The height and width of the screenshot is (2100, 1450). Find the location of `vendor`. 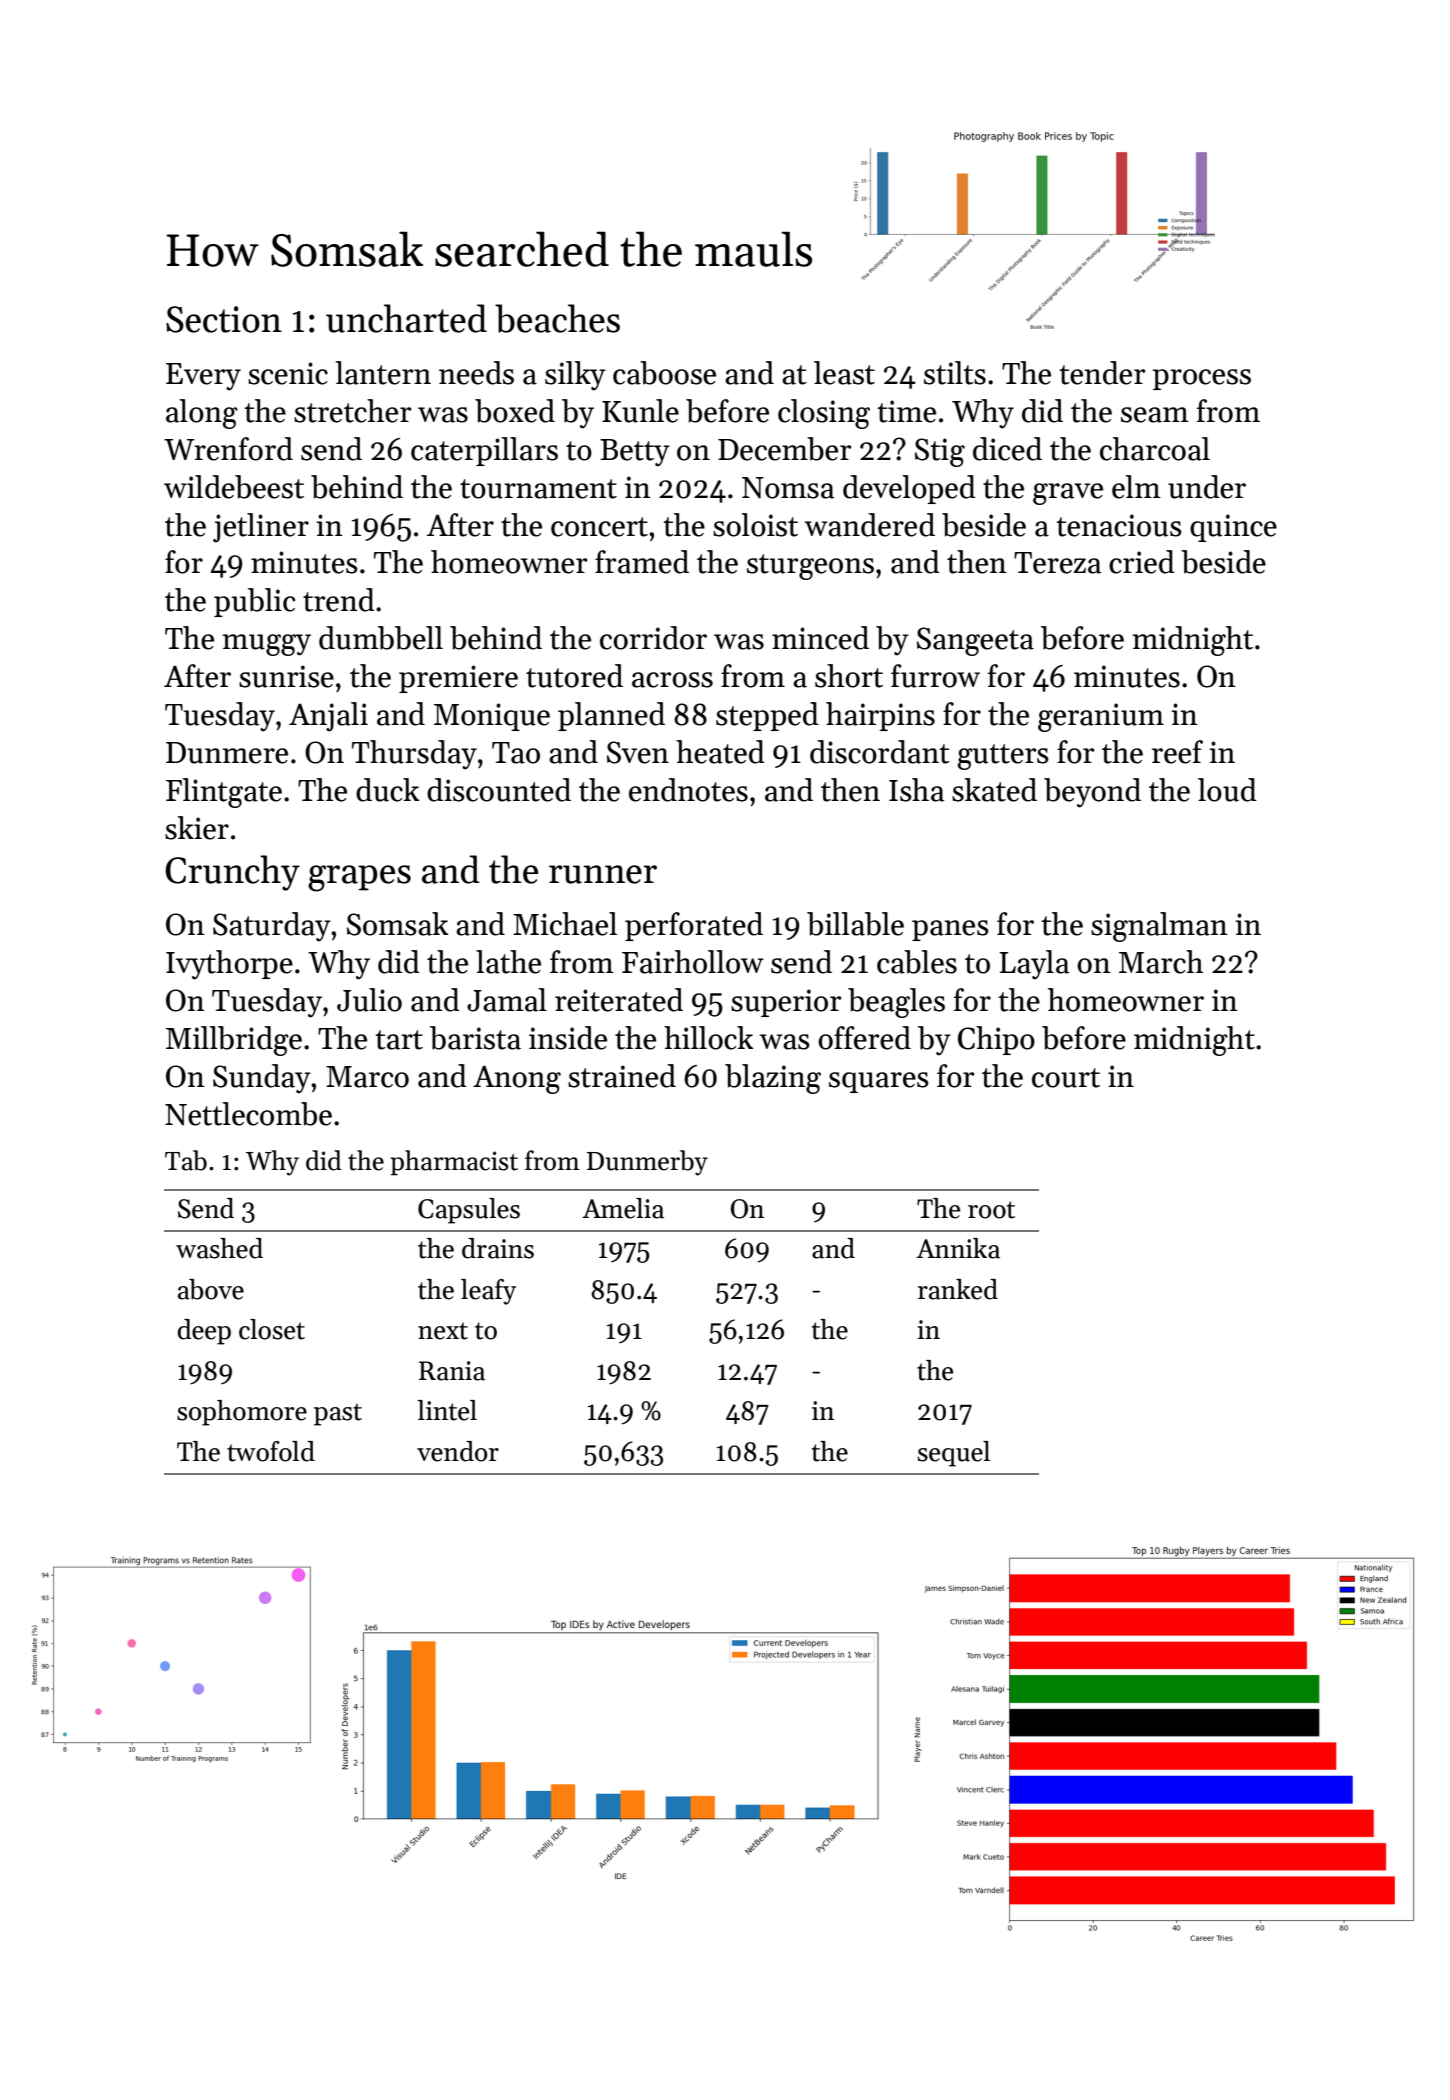

vendor is located at coordinates (458, 1451).
